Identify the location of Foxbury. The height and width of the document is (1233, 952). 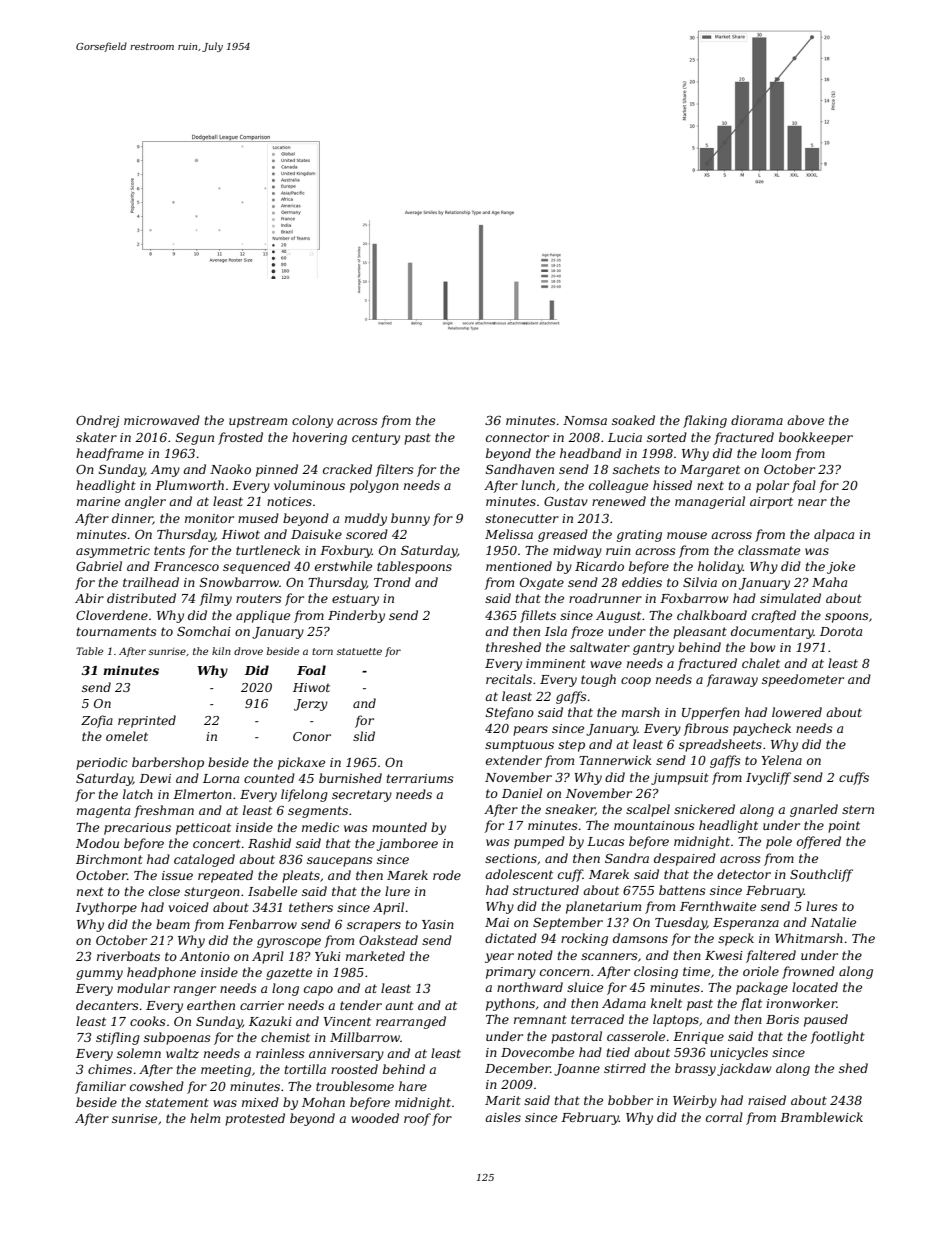
(346, 551).
